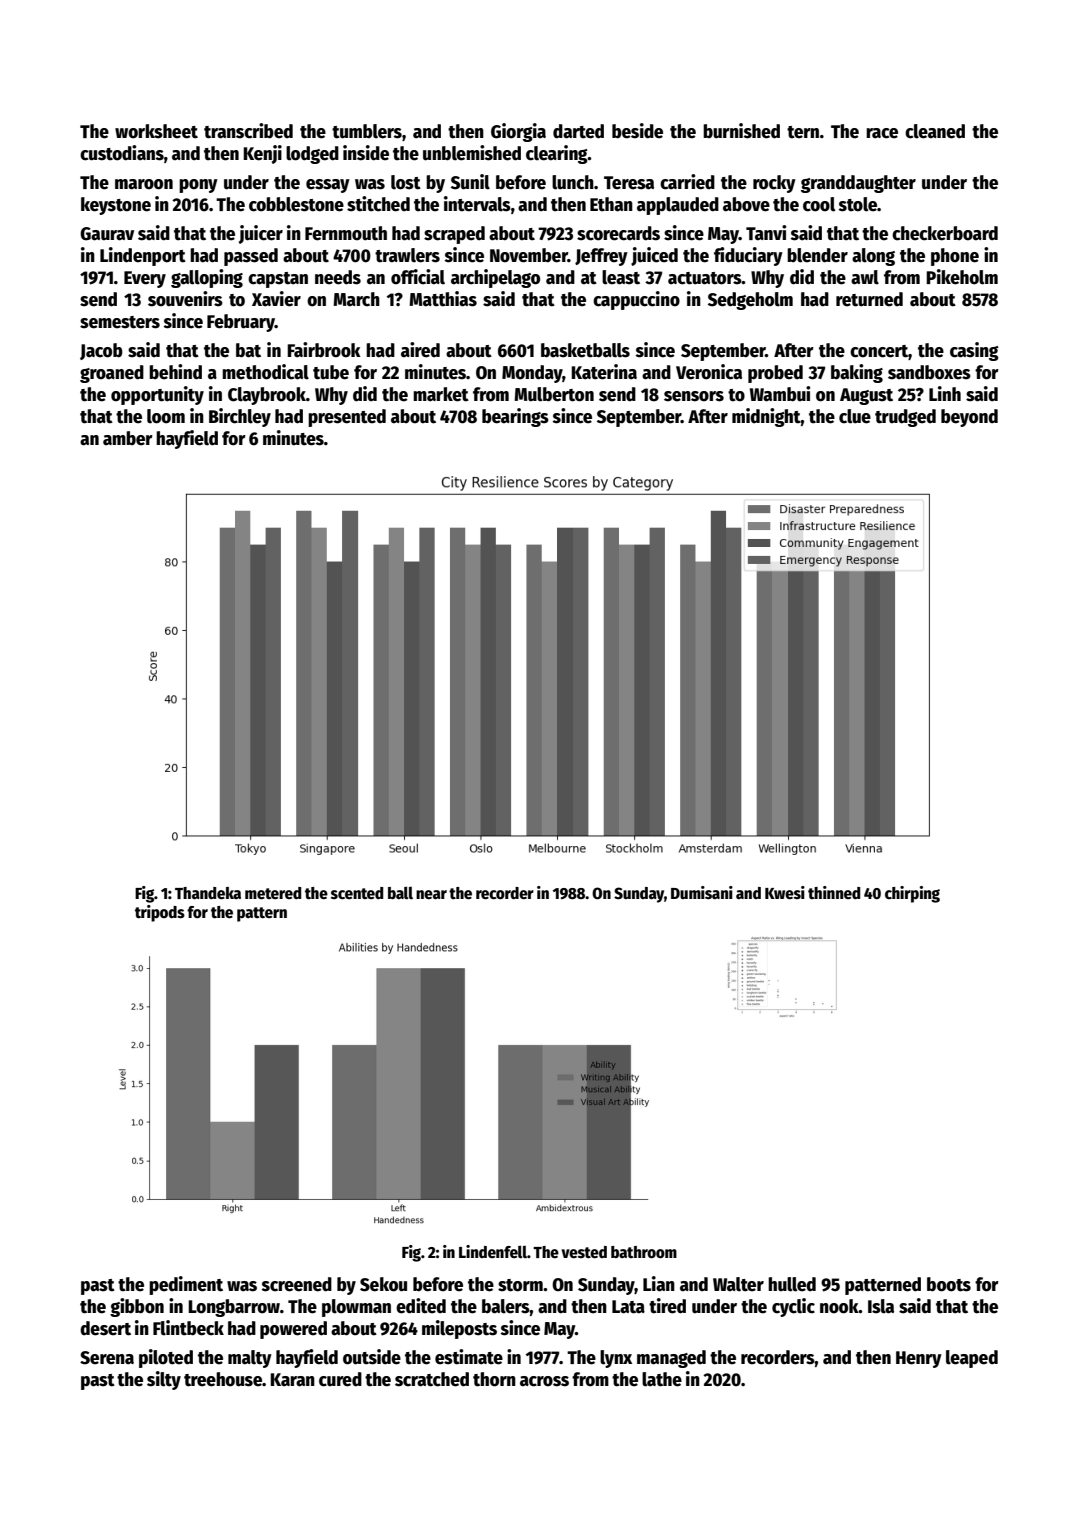 The width and height of the document is (1079, 1533). Describe the element at coordinates (240, 417) in the document. I see `Birchley` at that location.
